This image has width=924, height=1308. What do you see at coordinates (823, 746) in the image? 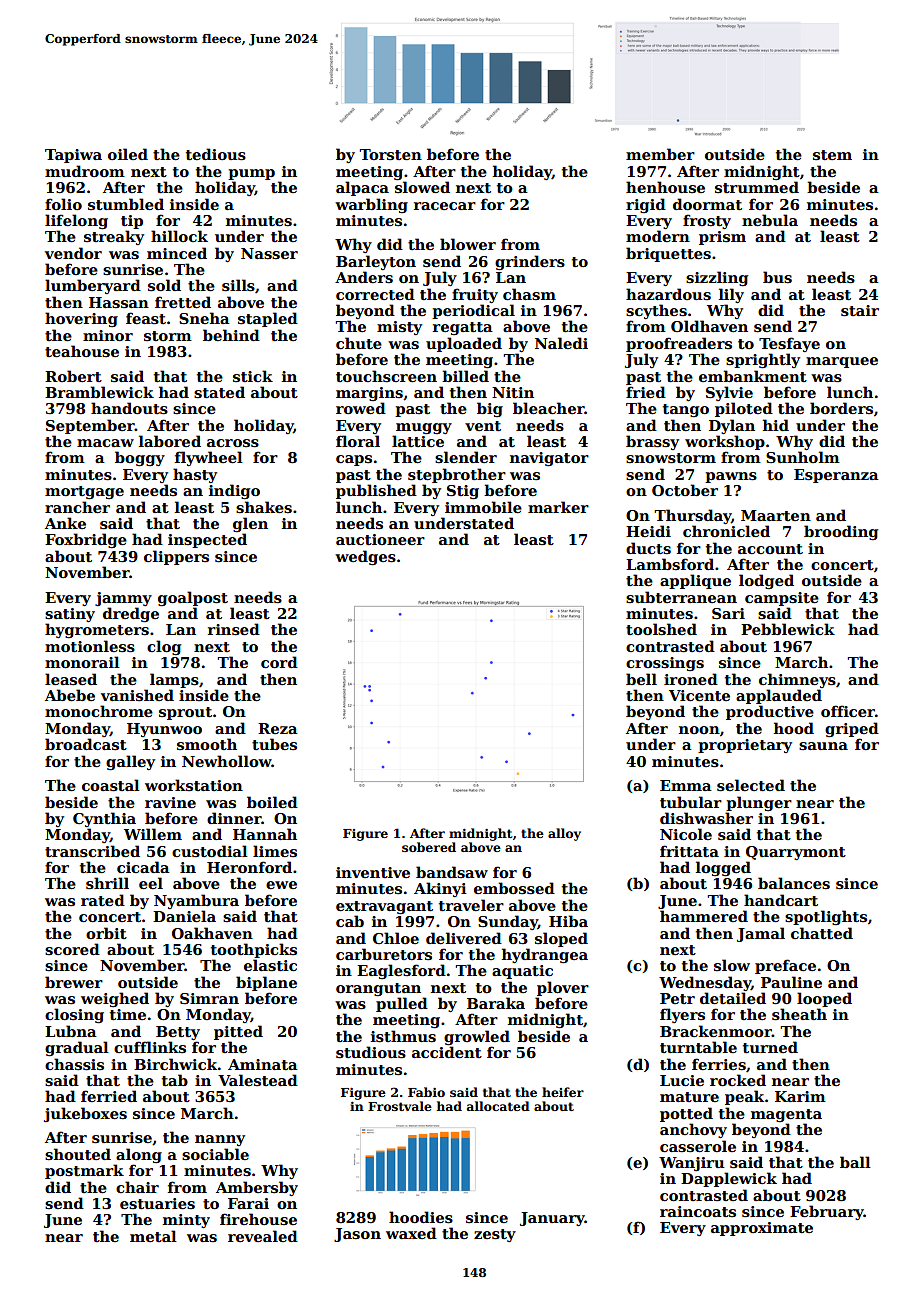
I see `sauna` at bounding box center [823, 746].
